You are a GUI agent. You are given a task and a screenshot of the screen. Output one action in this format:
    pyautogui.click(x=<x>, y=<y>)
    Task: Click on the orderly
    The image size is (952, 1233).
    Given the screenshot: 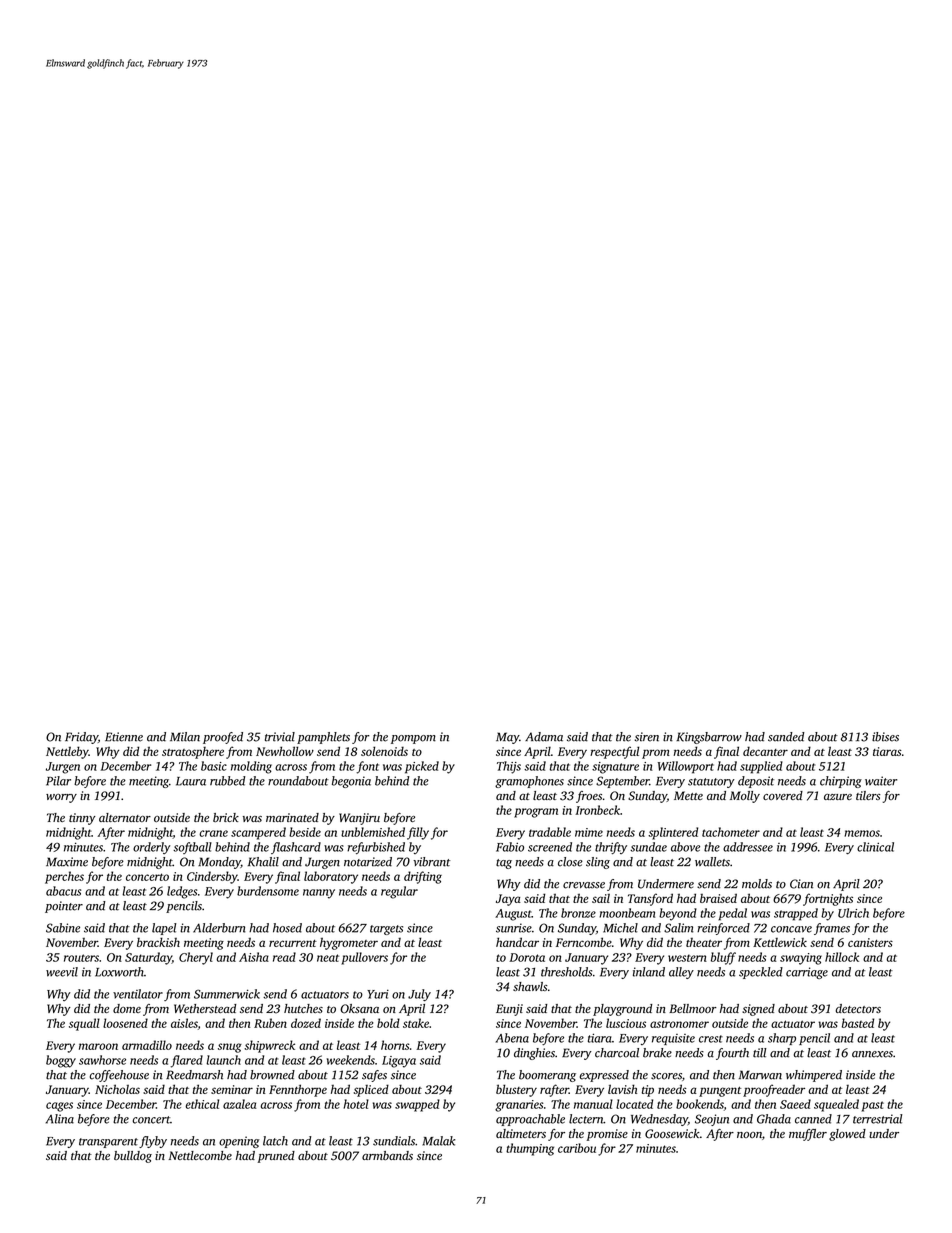 What is the action you would take?
    pyautogui.click(x=151, y=848)
